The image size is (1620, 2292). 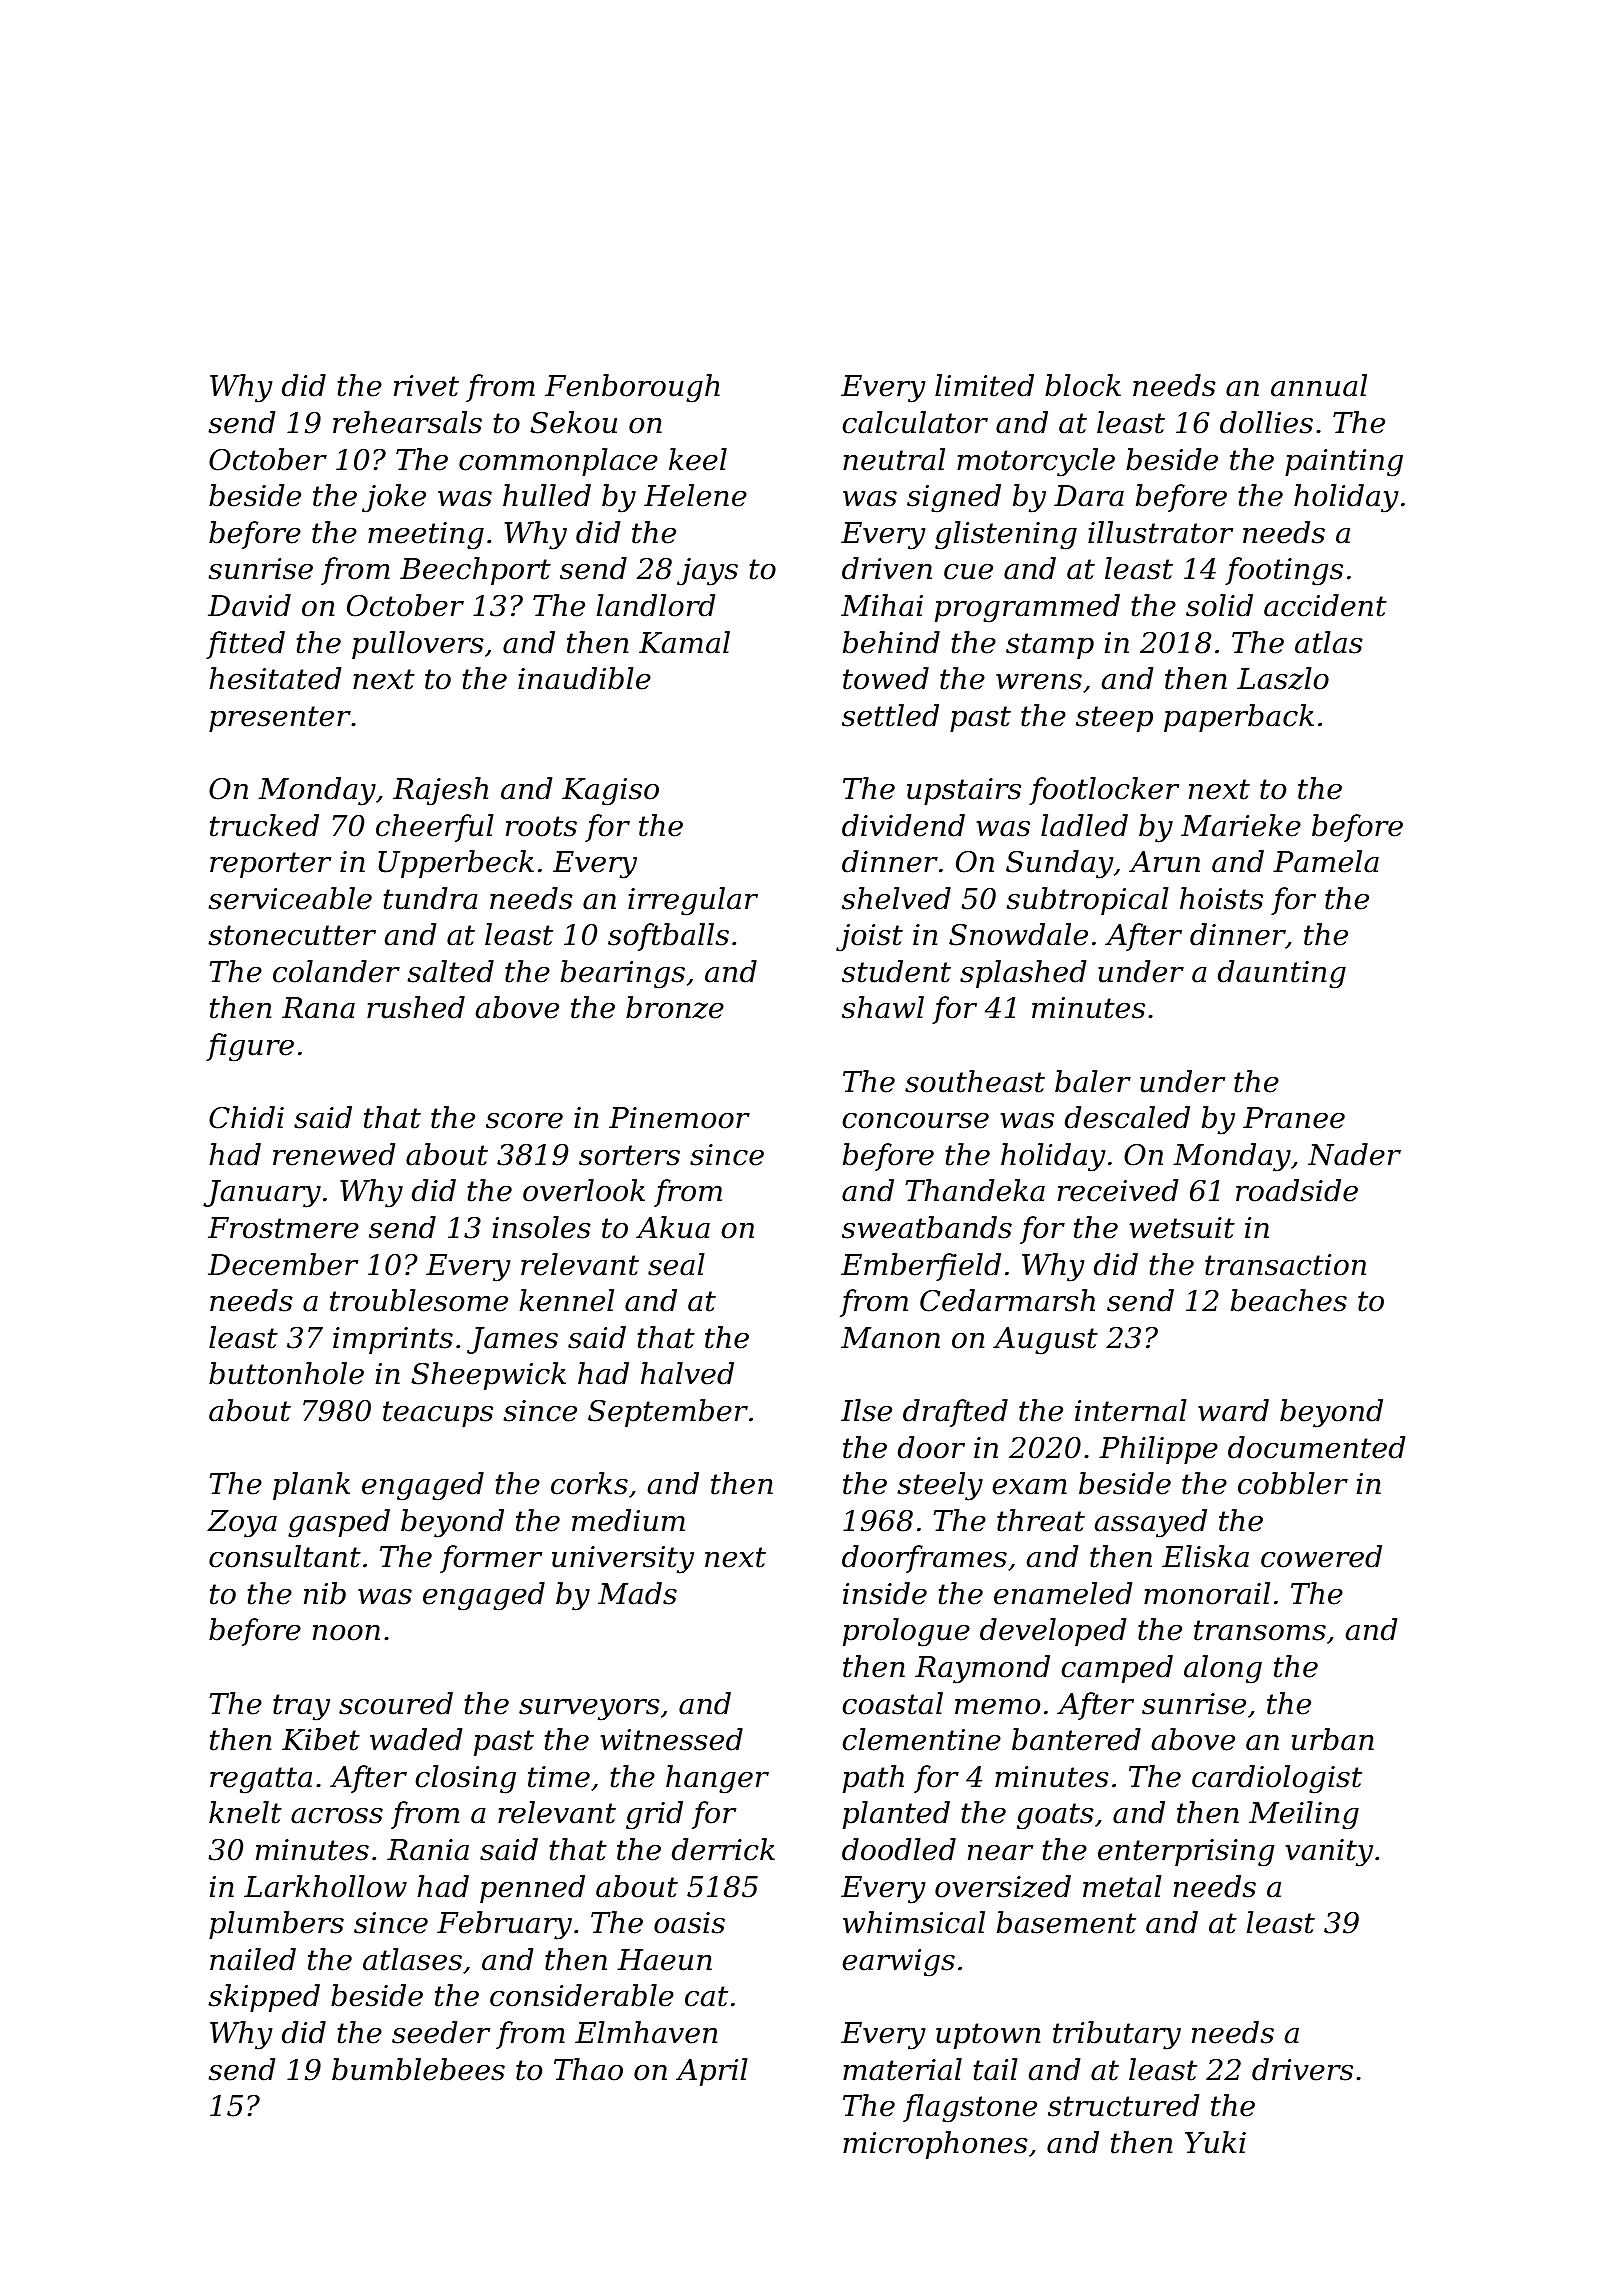 I want to click on Pamela, so click(x=1326, y=861).
